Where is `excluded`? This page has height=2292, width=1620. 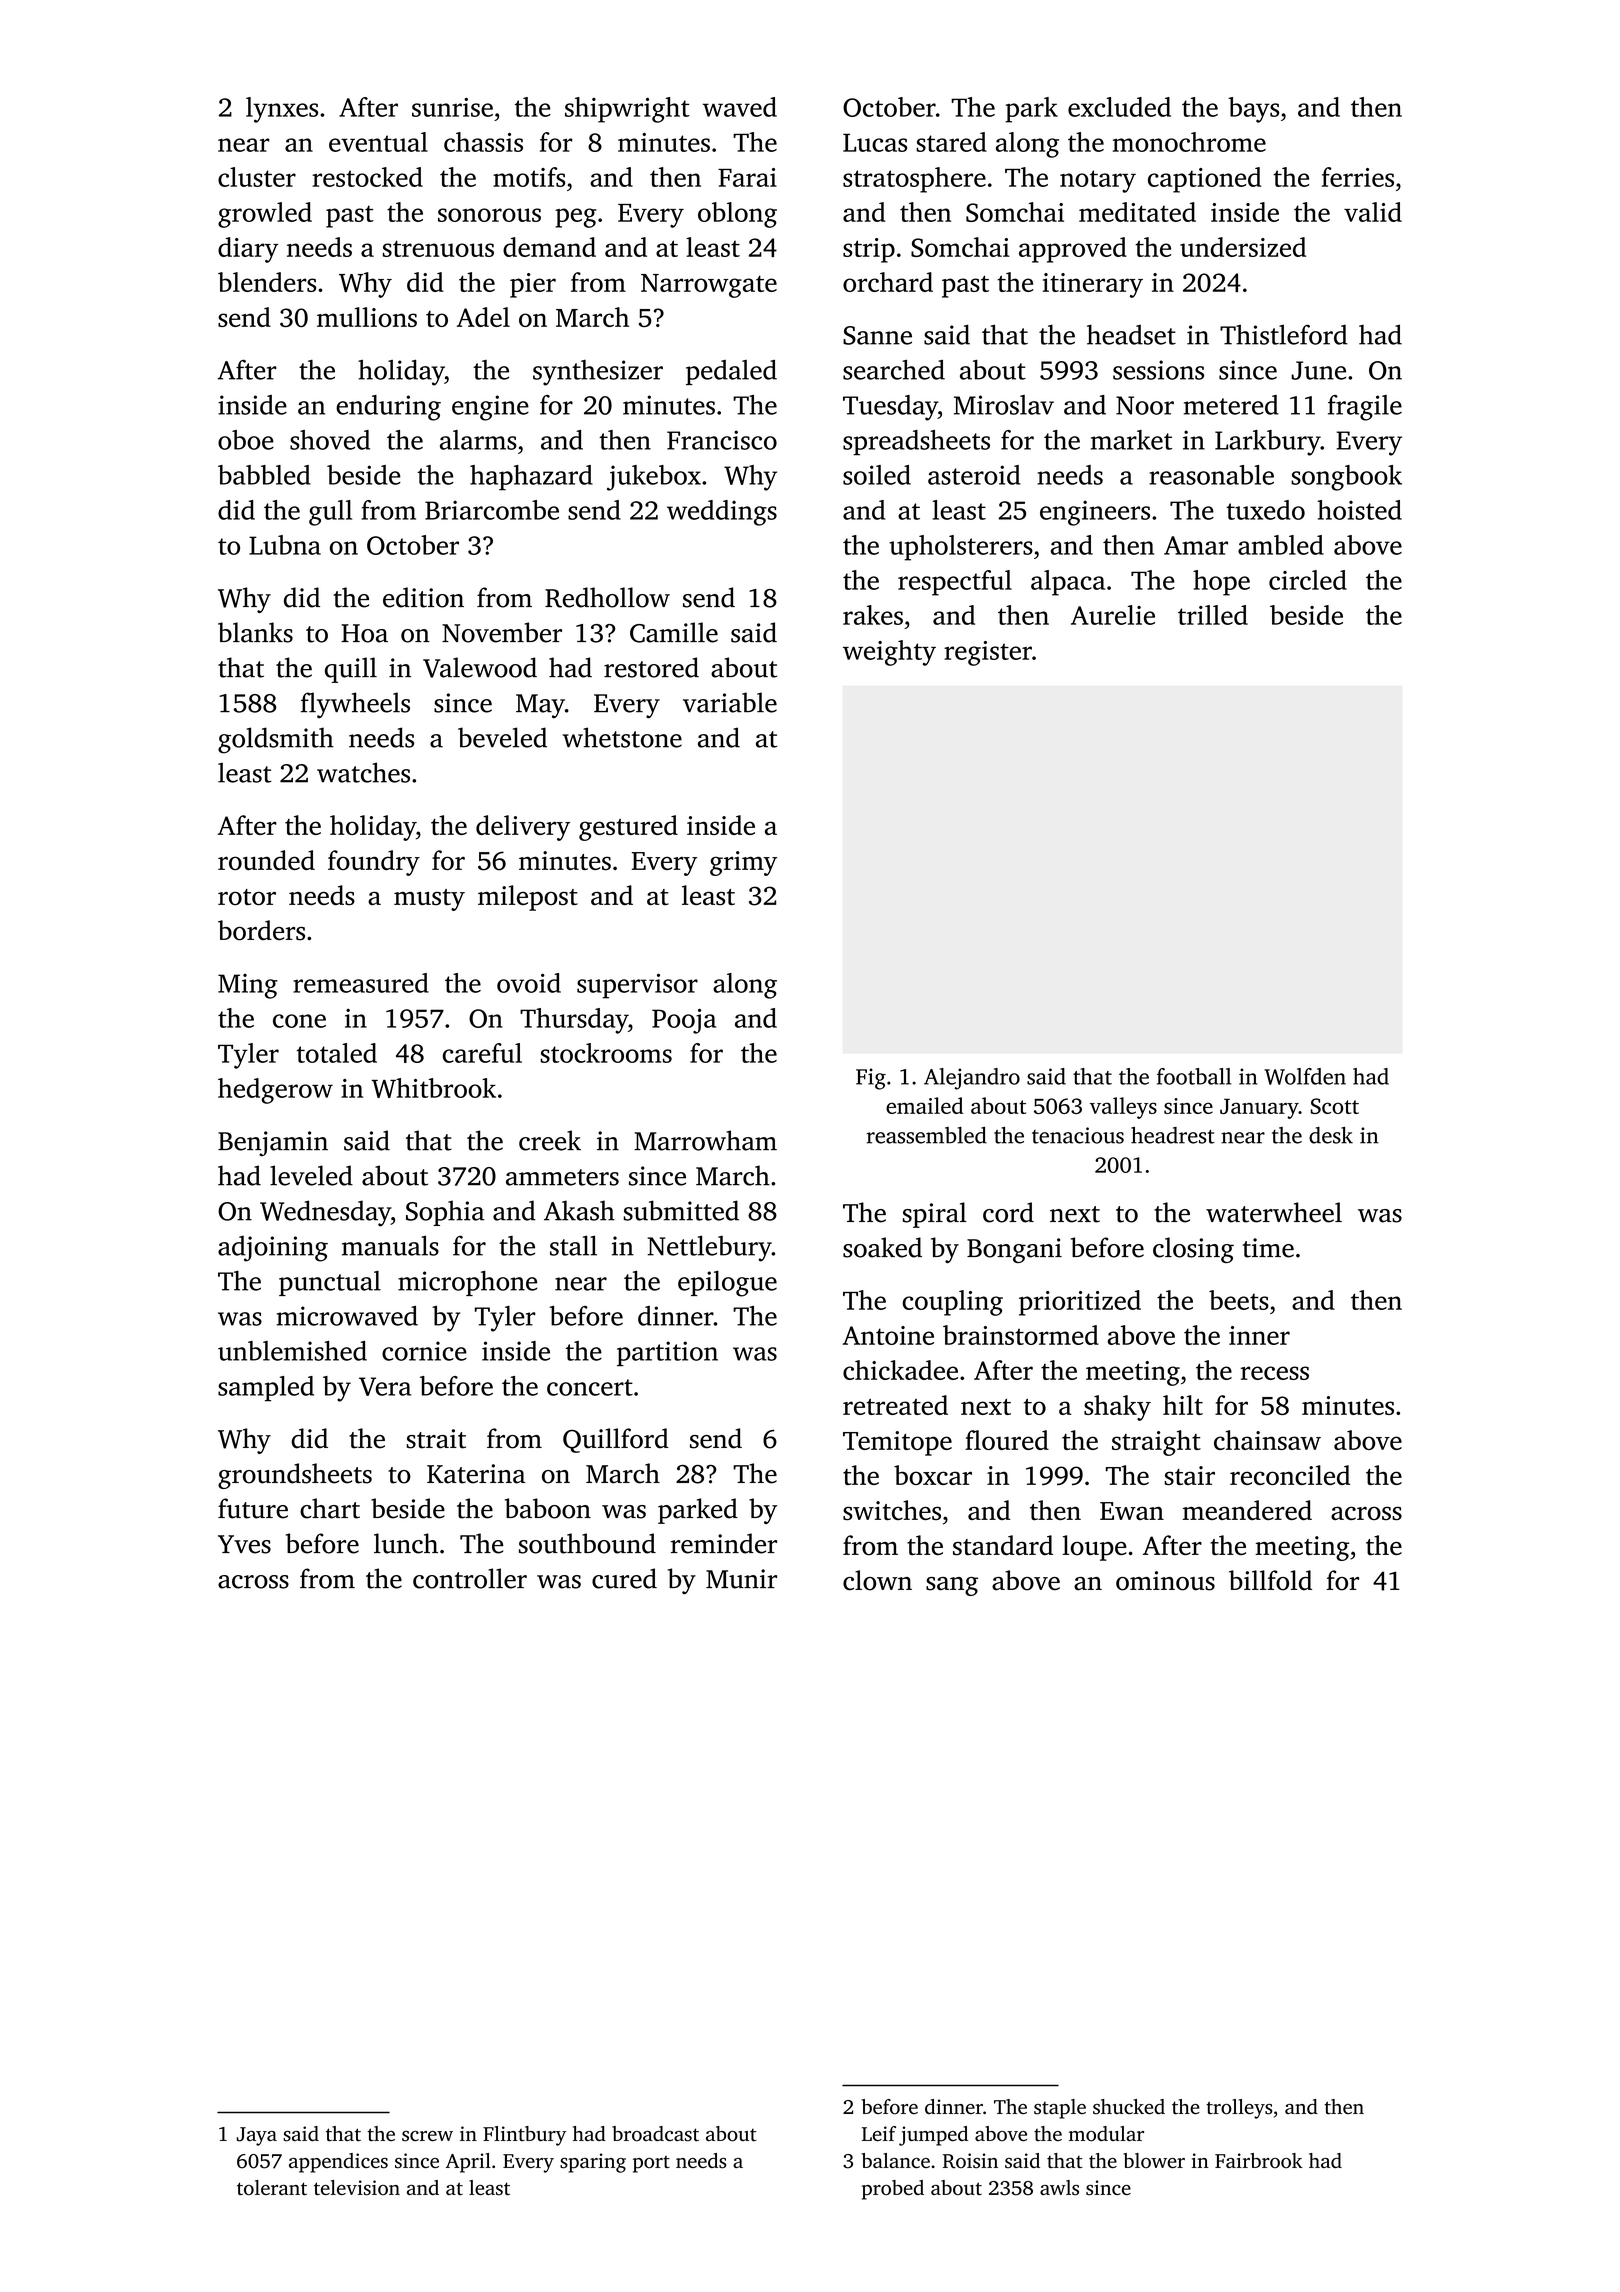
excluded is located at coordinates (1119, 107).
